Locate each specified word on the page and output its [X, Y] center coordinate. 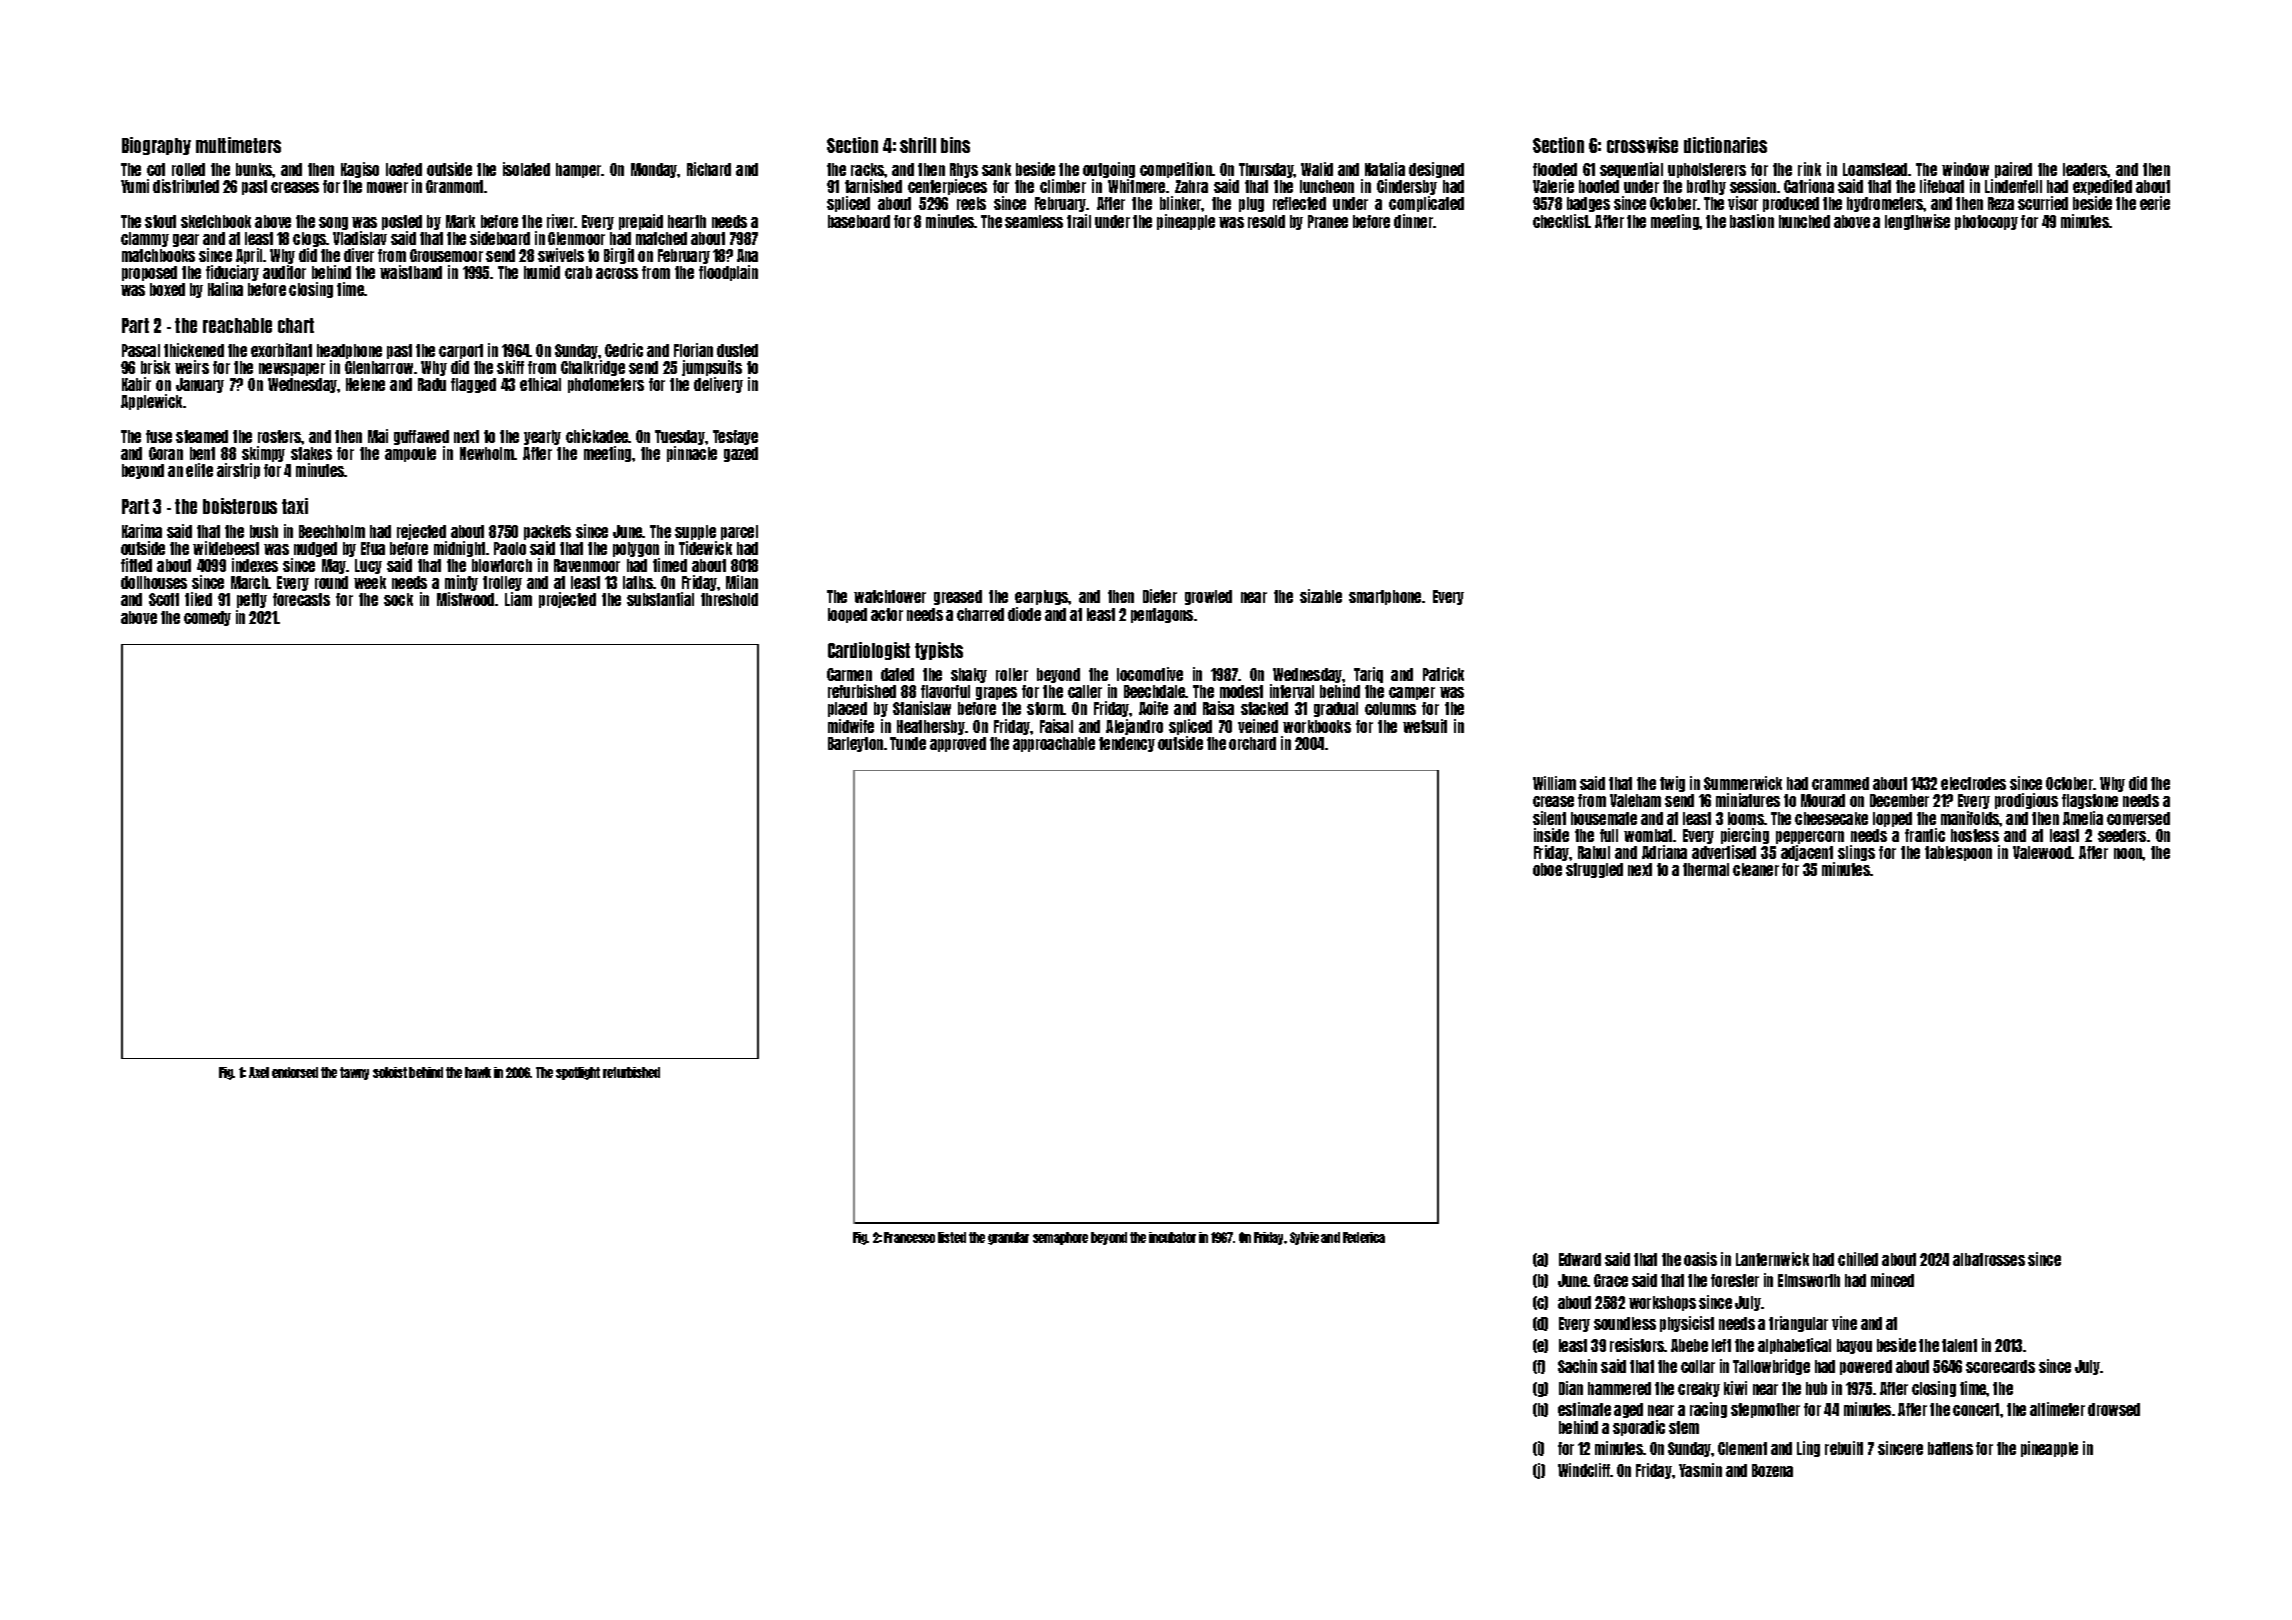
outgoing [1109, 170]
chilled [1858, 1259]
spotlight [578, 1073]
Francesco [909, 1237]
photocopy [1986, 222]
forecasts [301, 599]
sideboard [500, 238]
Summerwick [1743, 783]
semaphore [1060, 1238]
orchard [1252, 743]
